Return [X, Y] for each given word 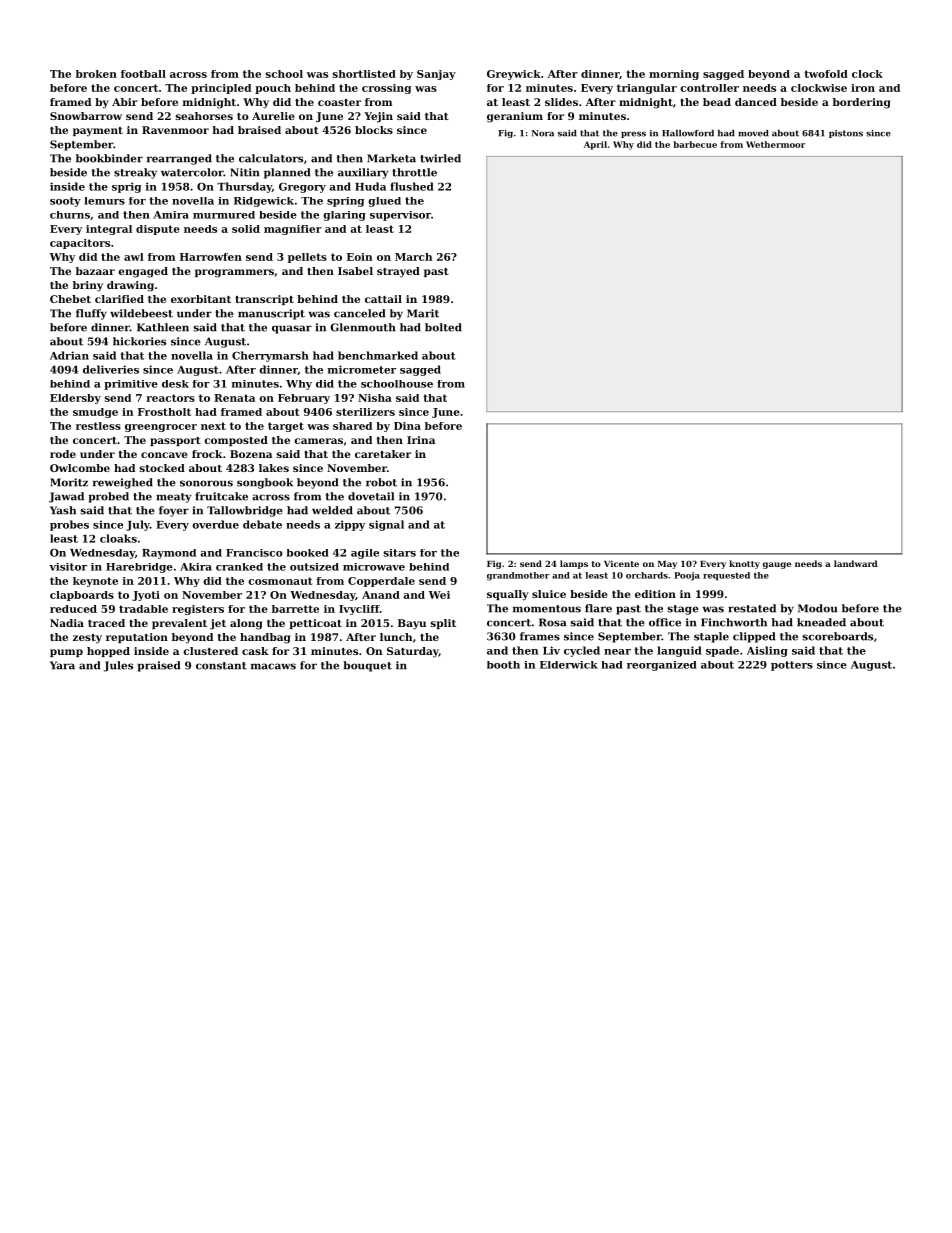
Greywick [514, 75]
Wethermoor [775, 144]
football [143, 74]
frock [207, 454]
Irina [421, 440]
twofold [826, 74]
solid [246, 229]
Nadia [67, 623]
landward [856, 563]
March [413, 257]
